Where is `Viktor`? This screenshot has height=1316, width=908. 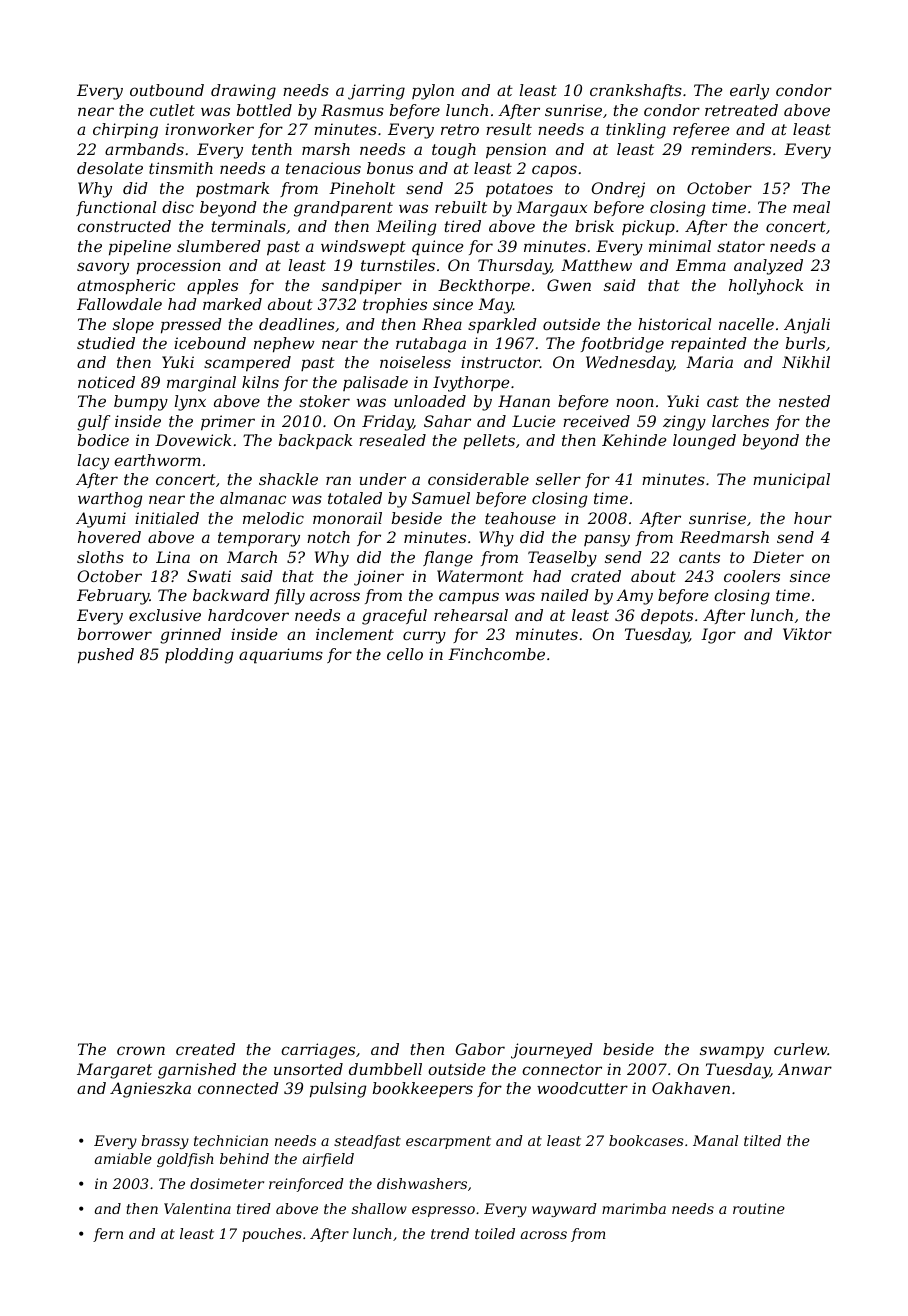 Viktor is located at coordinates (807, 634).
